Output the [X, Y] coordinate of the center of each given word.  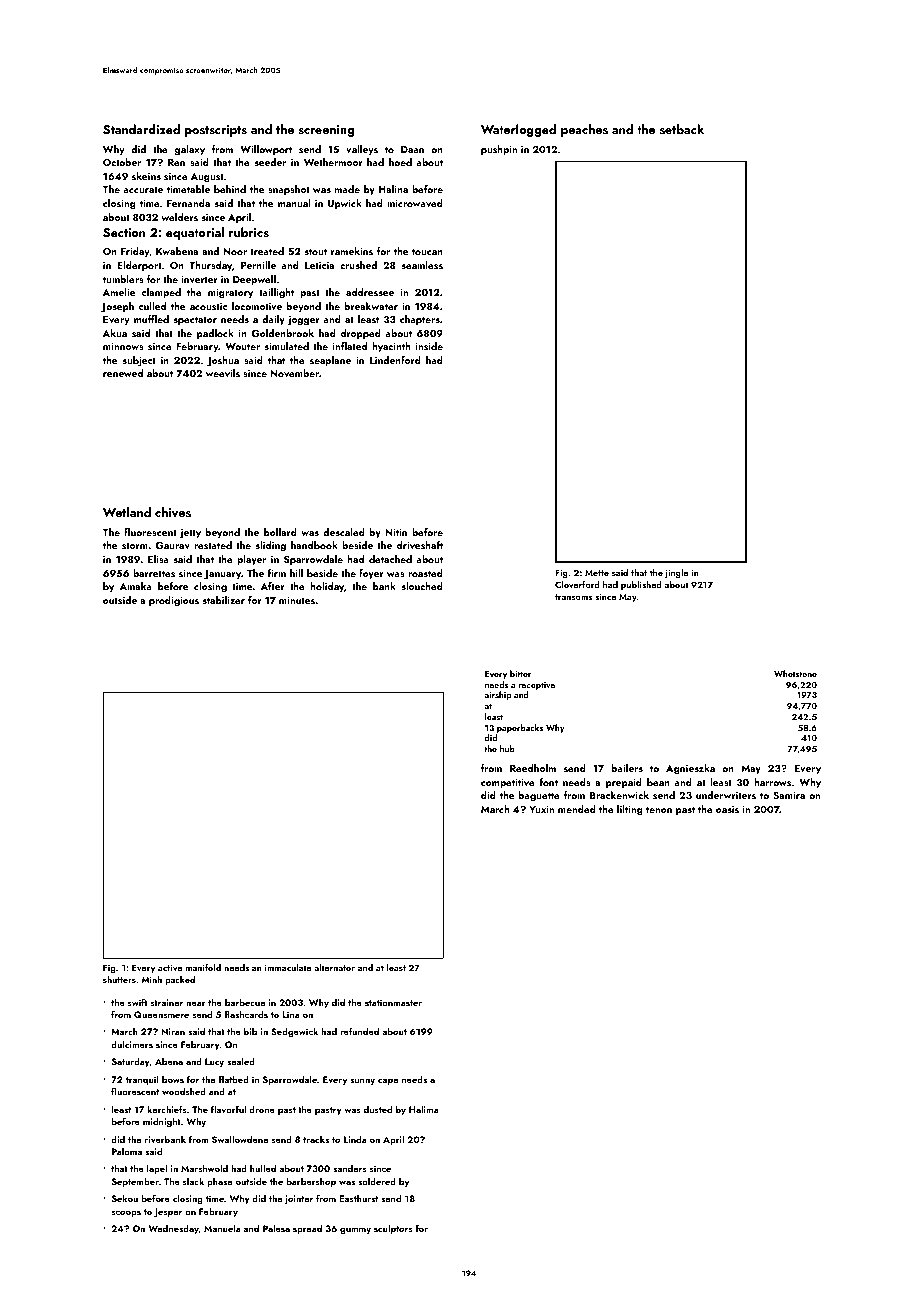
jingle [677, 573]
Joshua [223, 361]
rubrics [249, 232]
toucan [427, 251]
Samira [789, 795]
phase [219, 1182]
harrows [772, 782]
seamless [422, 265]
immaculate [288, 967]
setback [682, 129]
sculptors [393, 1229]
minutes [297, 600]
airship [498, 695]
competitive [508, 783]
